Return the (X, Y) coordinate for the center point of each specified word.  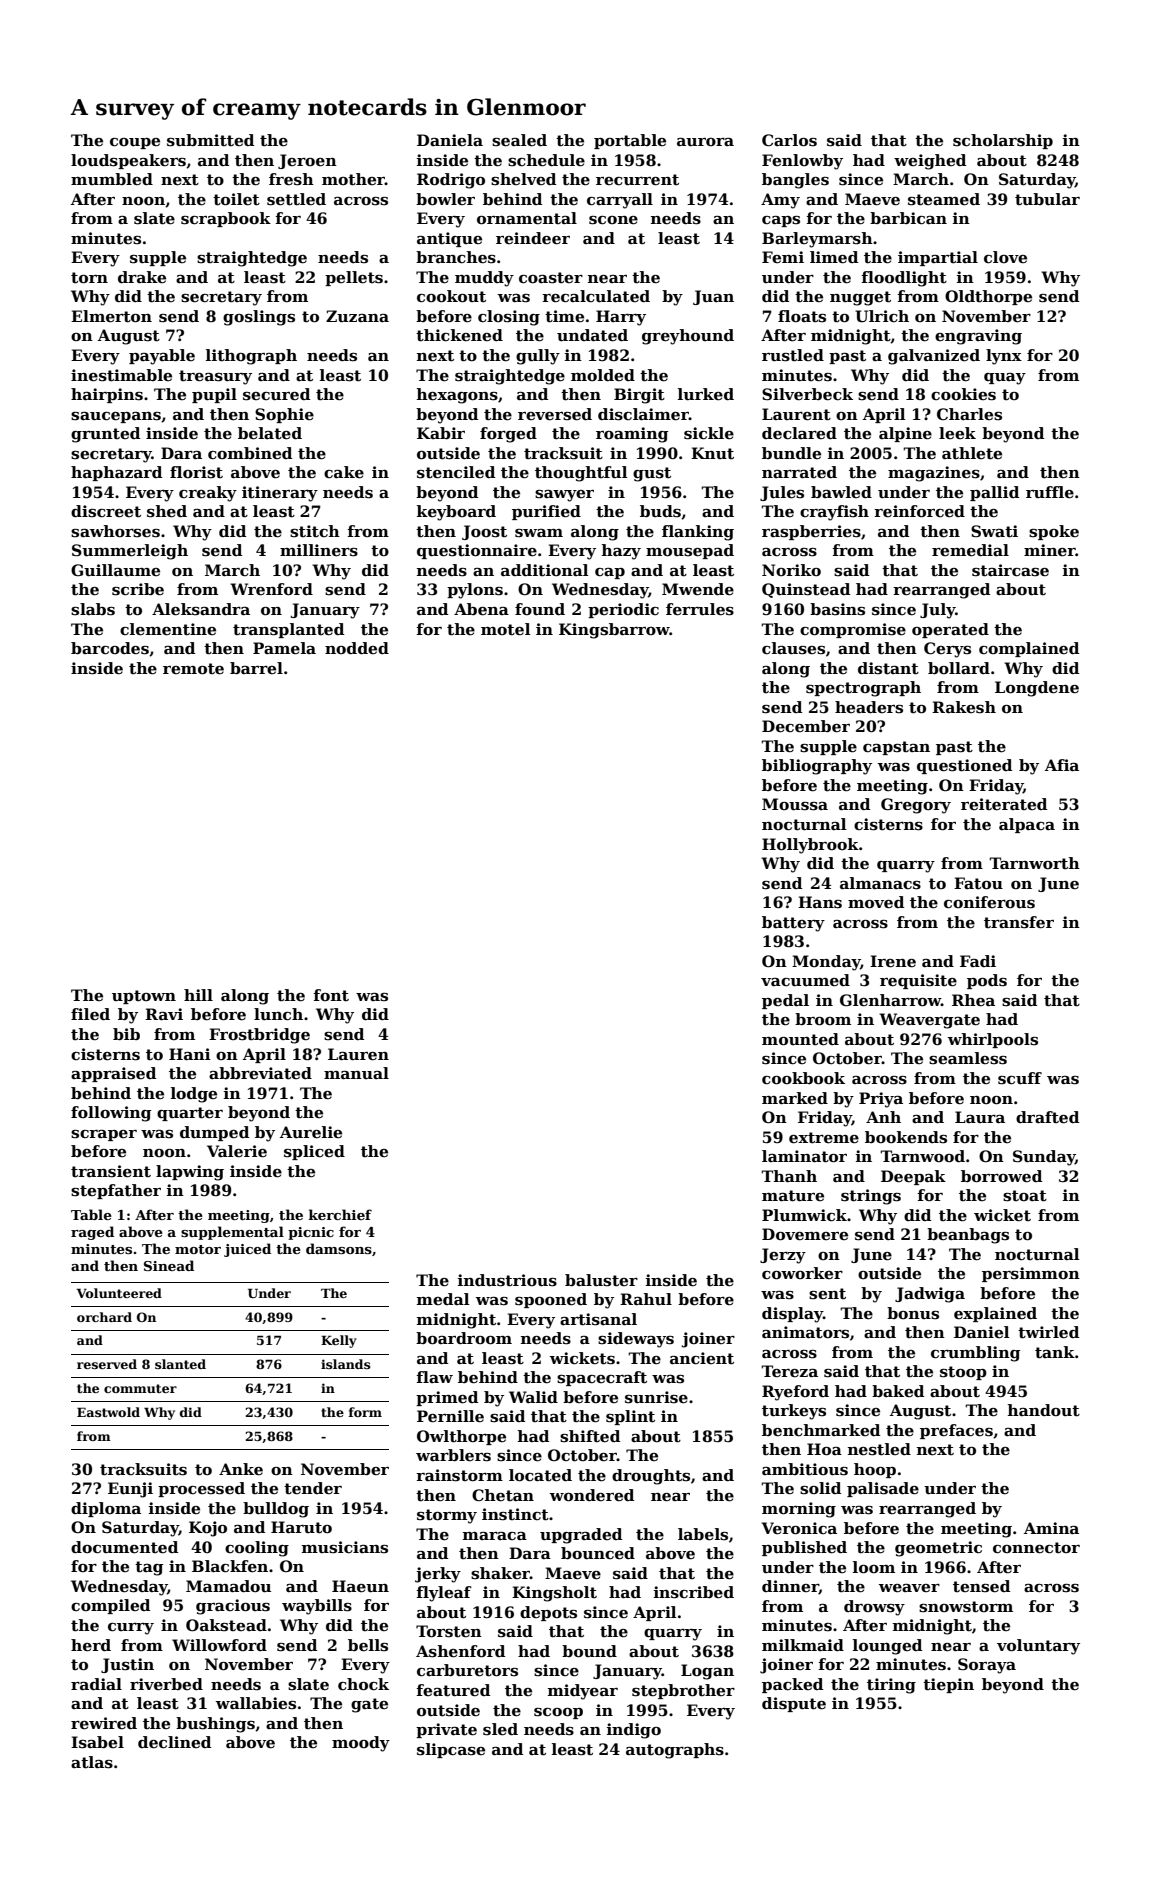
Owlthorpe (461, 1437)
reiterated (1004, 804)
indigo (634, 1731)
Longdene (1037, 689)
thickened (459, 335)
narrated (799, 472)
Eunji (130, 1490)
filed (90, 1014)
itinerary (280, 494)
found (540, 609)
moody (361, 1744)
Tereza (789, 1371)
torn (89, 278)
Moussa (795, 804)
